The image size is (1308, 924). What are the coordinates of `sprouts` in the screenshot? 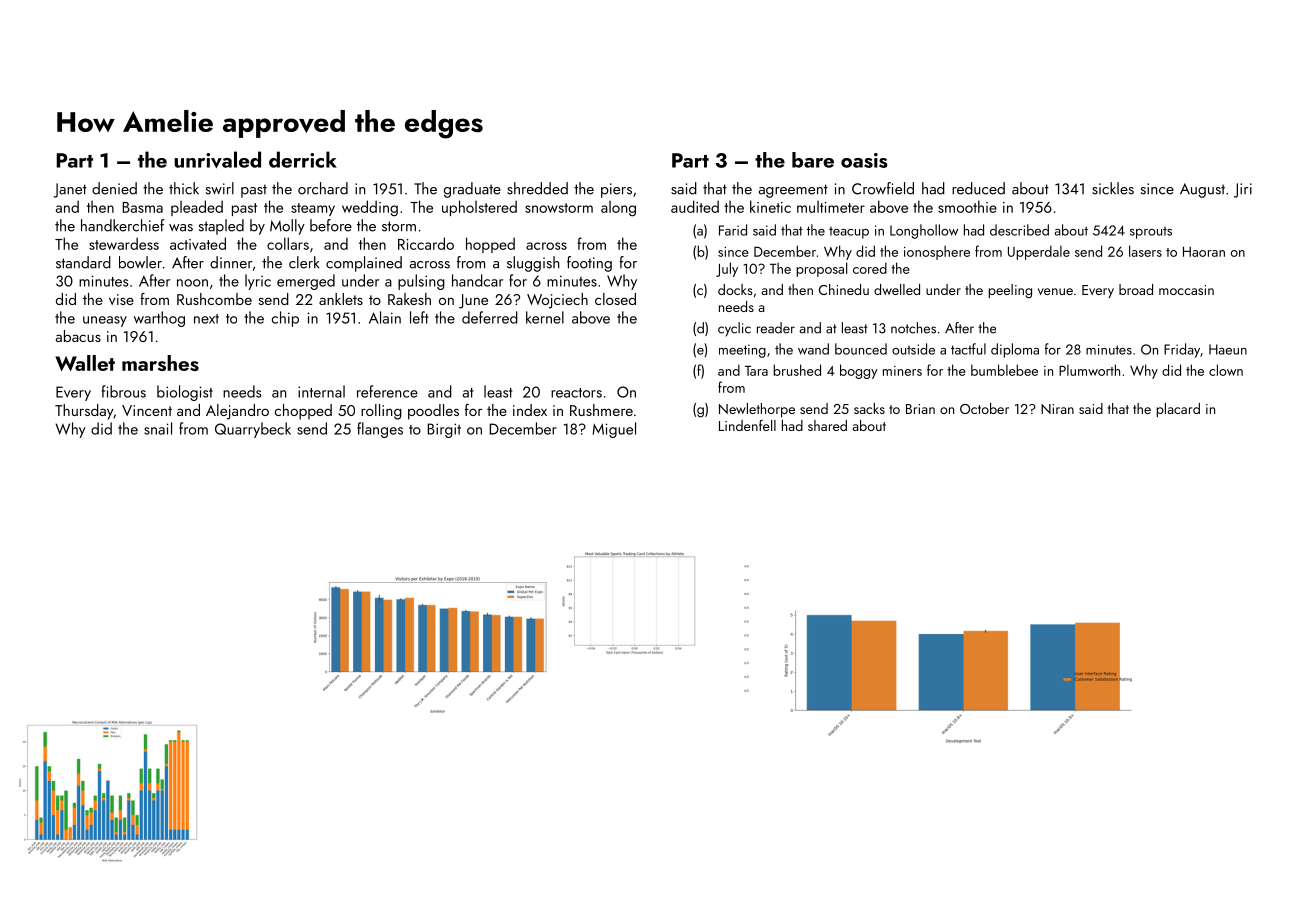 It's located at (1151, 233).
